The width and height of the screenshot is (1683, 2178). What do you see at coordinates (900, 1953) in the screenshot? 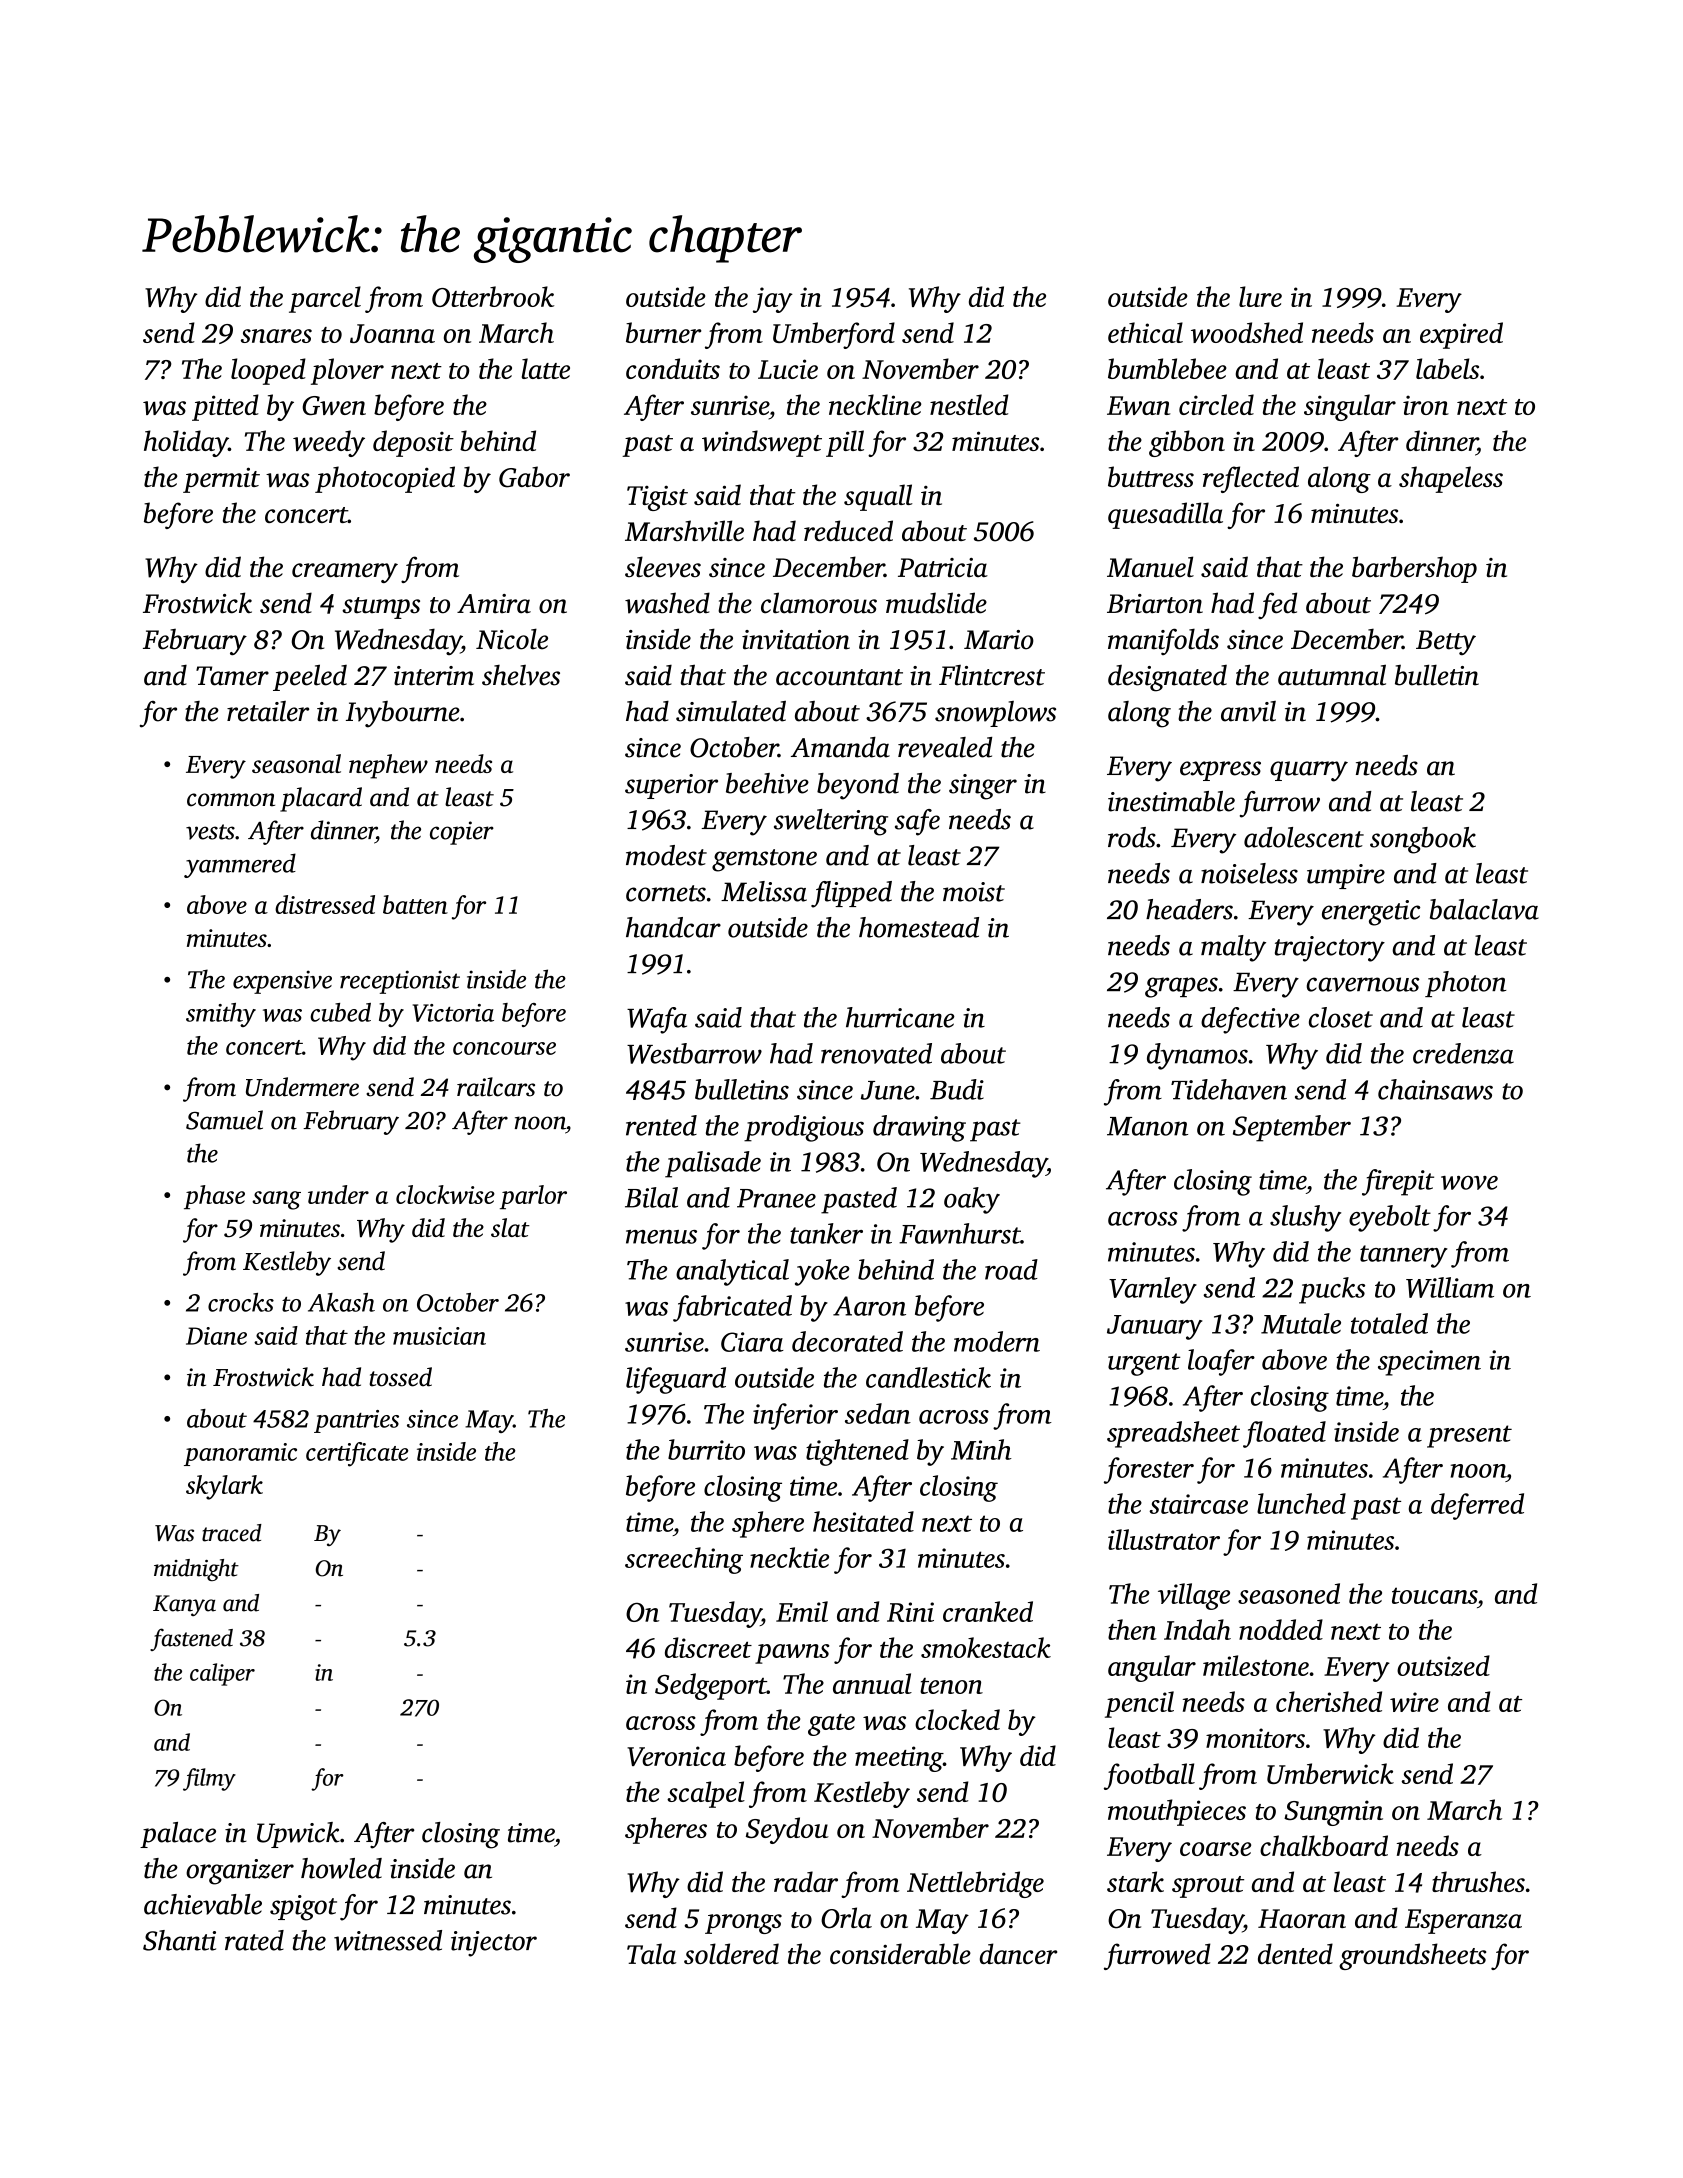
I see `considerable` at bounding box center [900, 1953].
